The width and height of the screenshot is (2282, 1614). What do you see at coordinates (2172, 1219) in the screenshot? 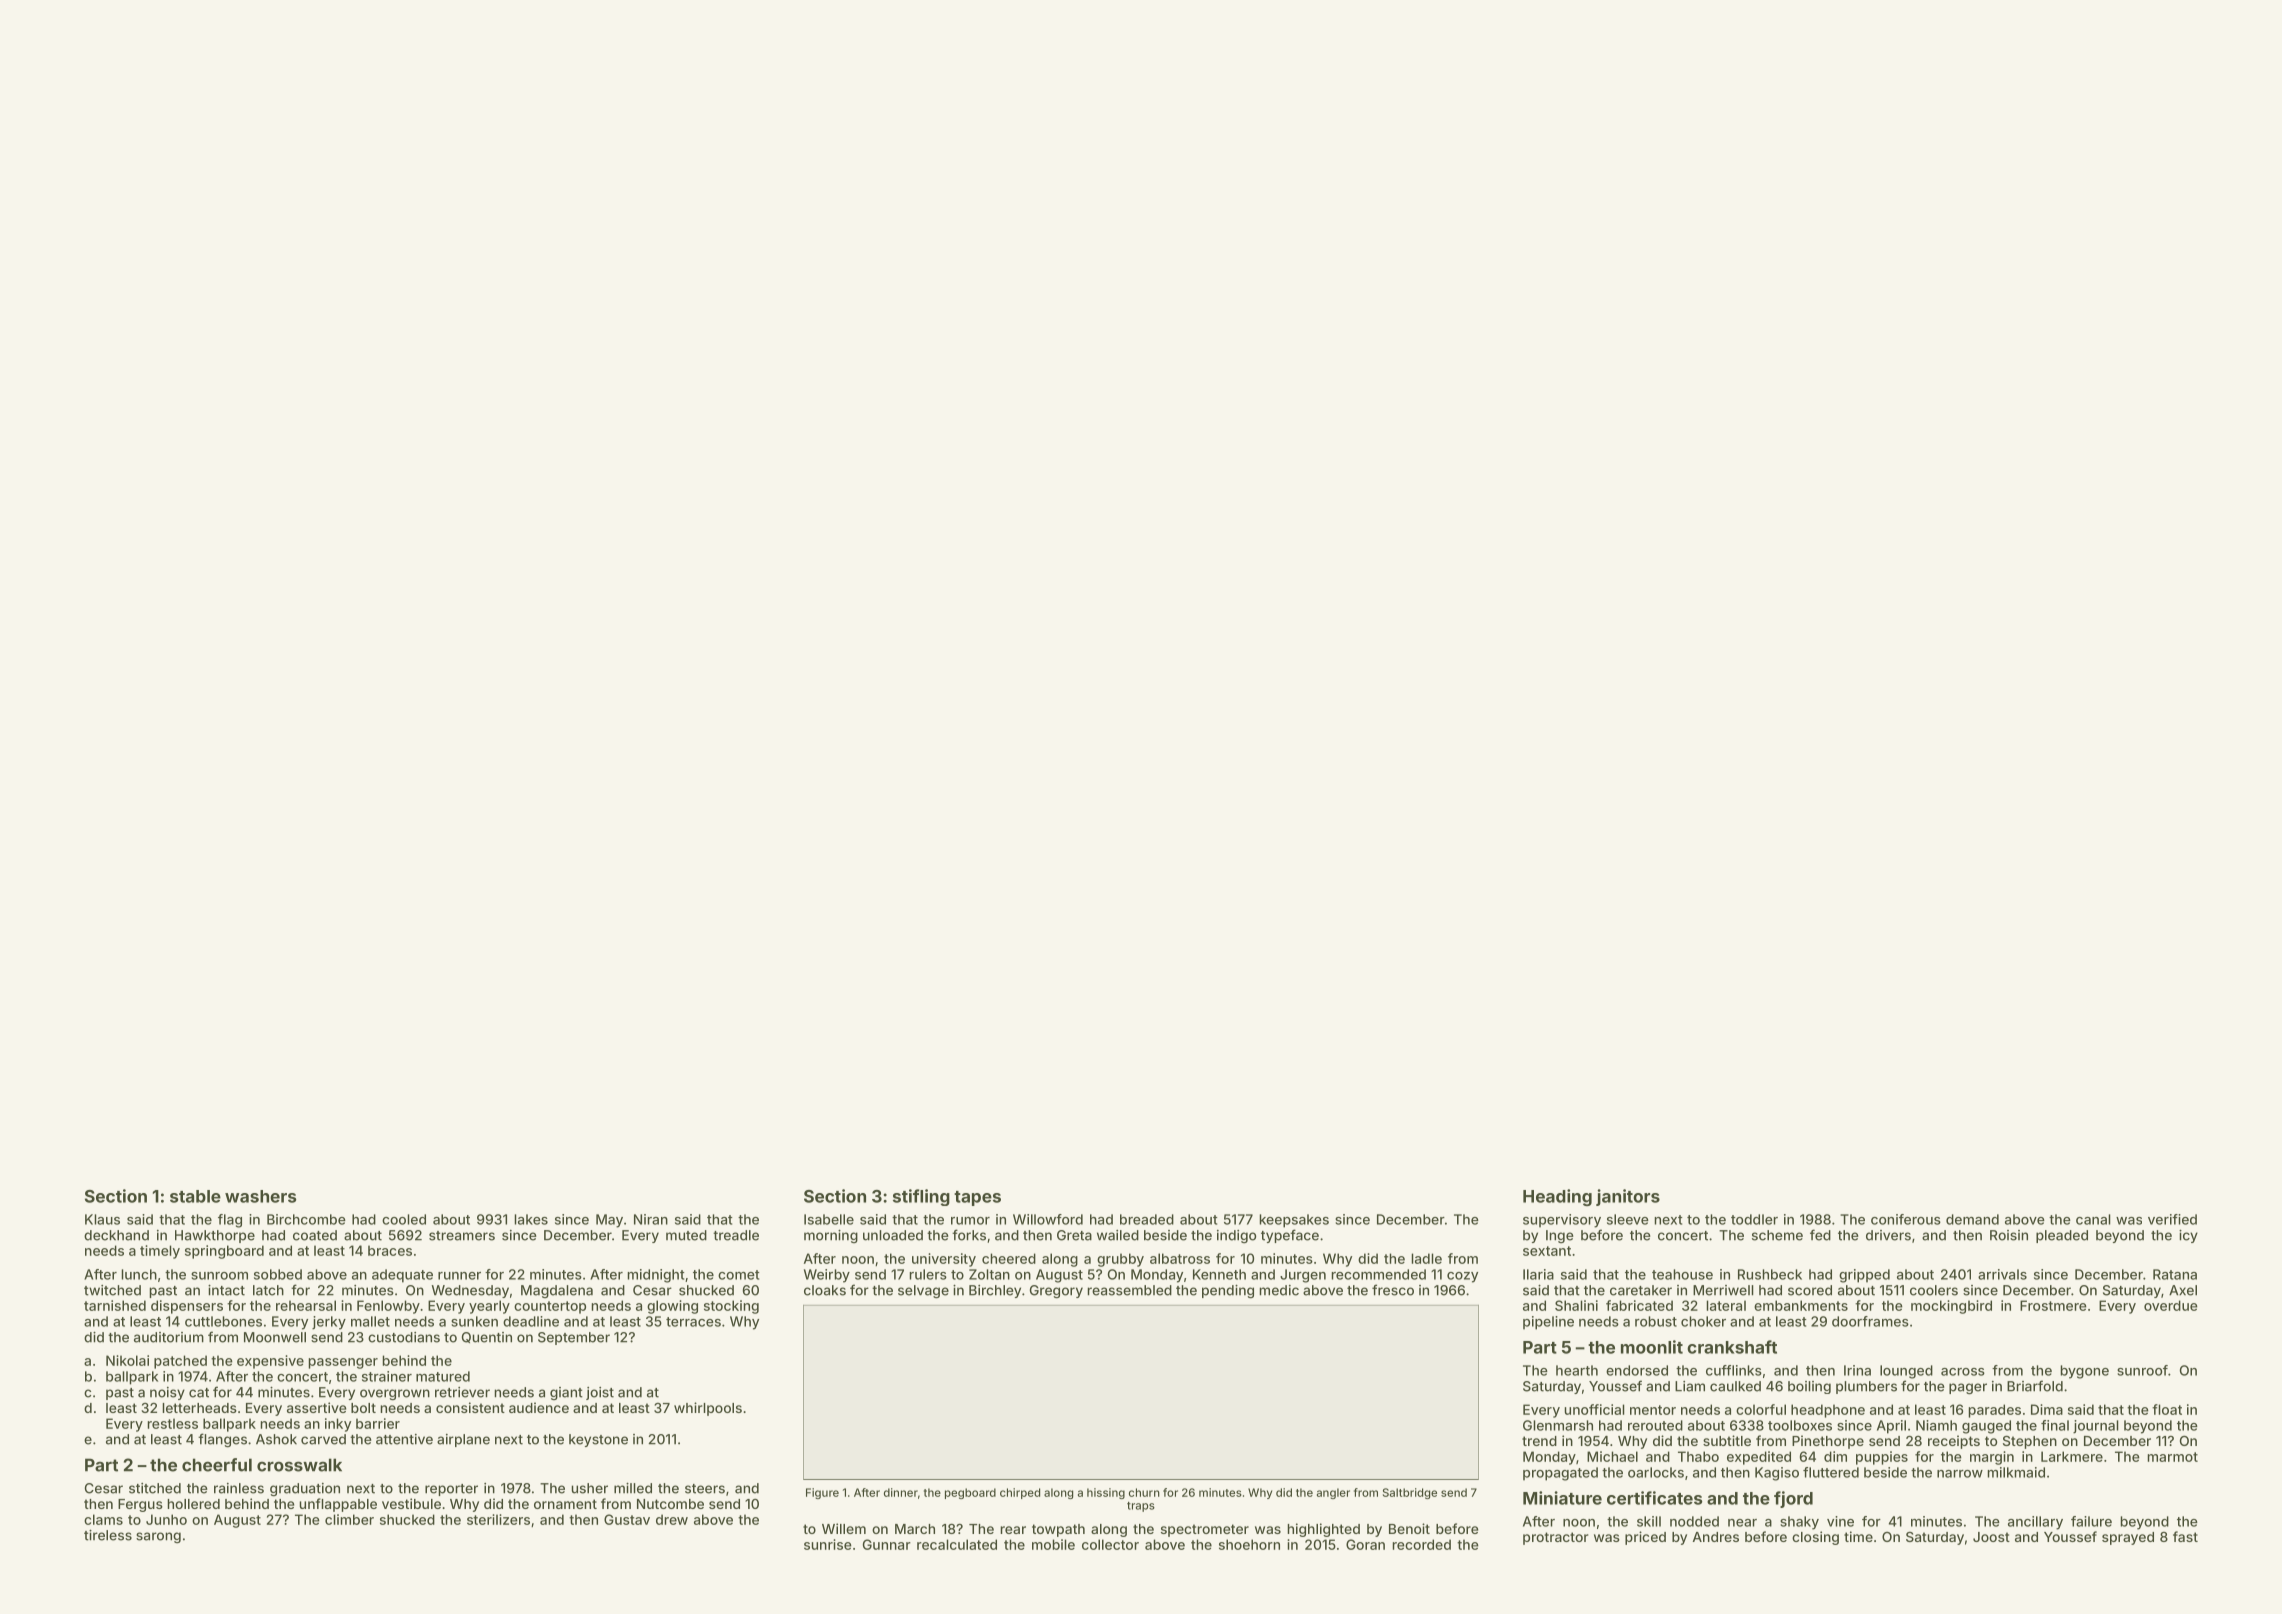
I see `verified` at bounding box center [2172, 1219].
